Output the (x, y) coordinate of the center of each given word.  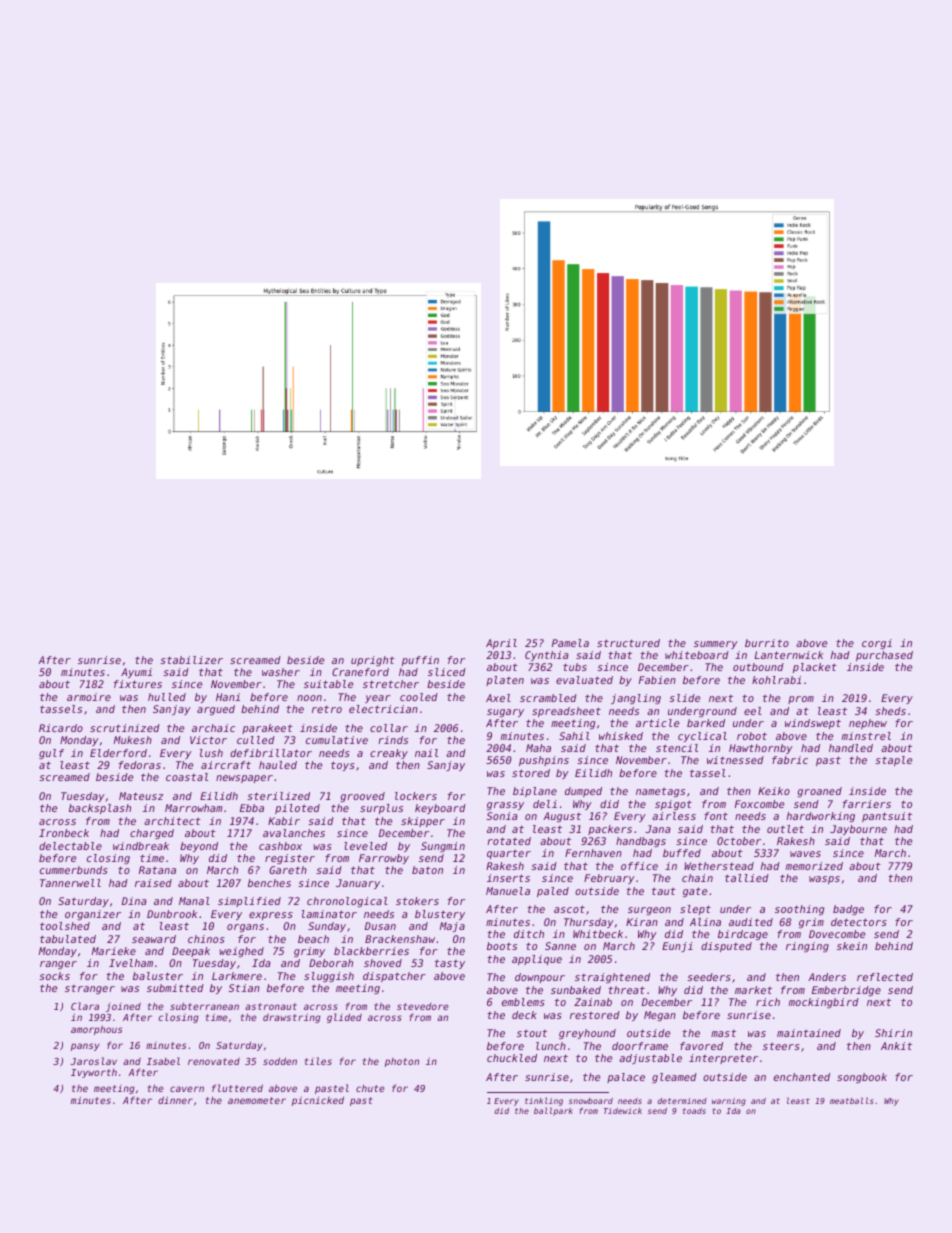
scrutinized (125, 728)
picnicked (318, 1101)
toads (694, 1111)
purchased (884, 656)
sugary (505, 713)
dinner (175, 1100)
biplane (535, 792)
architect (172, 821)
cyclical (702, 737)
